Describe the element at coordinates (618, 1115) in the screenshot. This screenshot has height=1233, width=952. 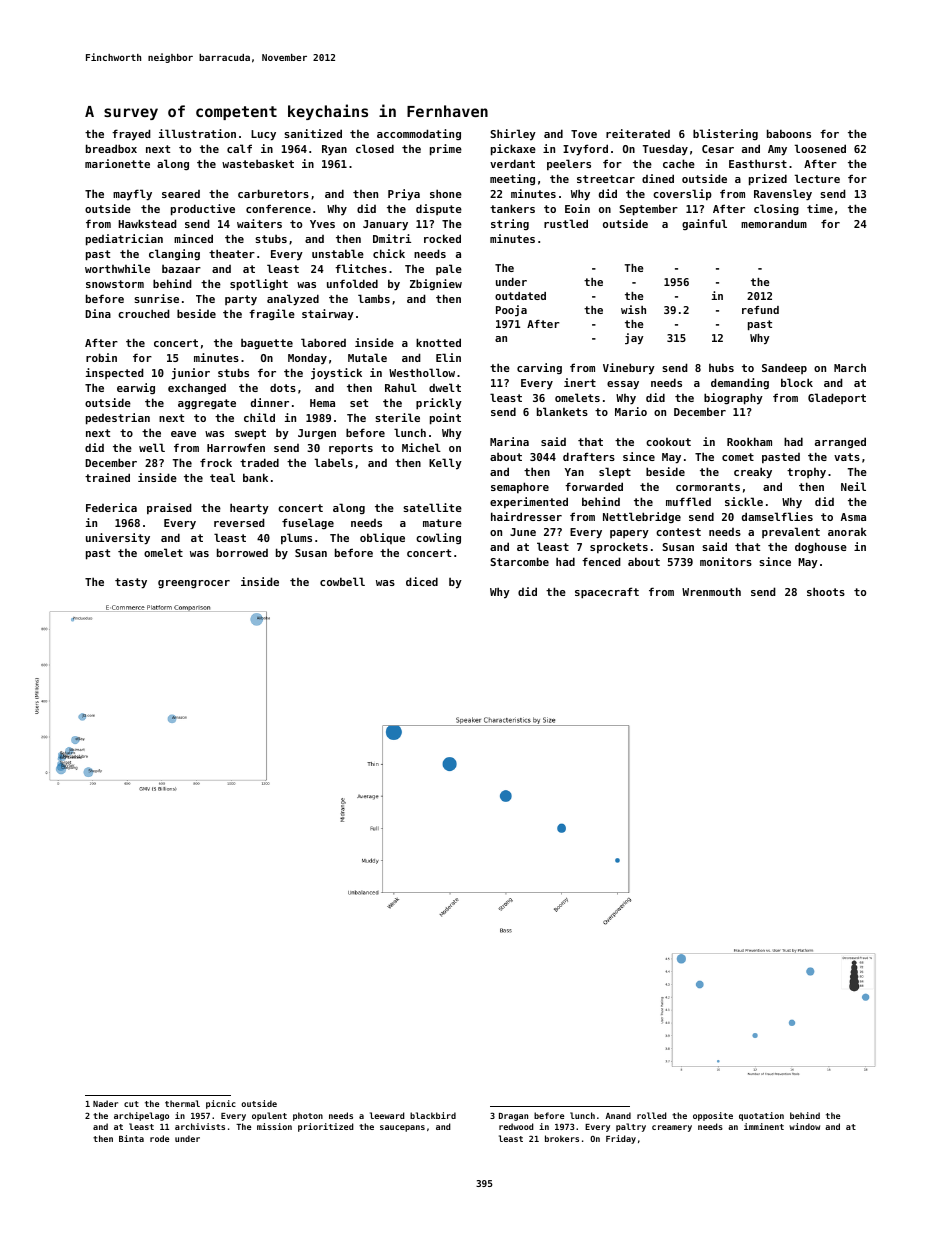
I see `Anand` at that location.
